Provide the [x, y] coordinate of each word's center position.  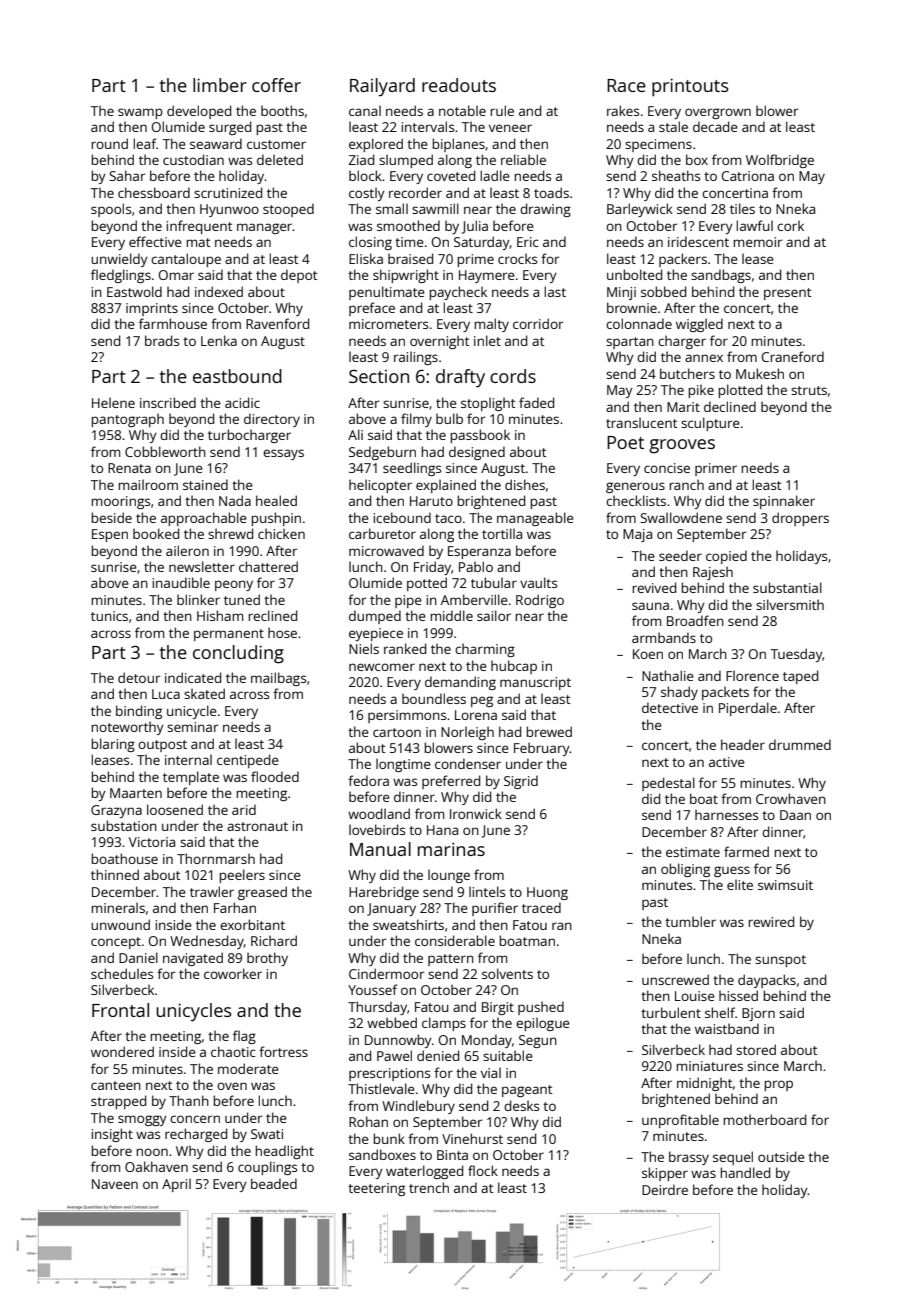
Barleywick [640, 210]
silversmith [790, 604]
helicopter [380, 486]
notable [462, 110]
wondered [122, 1051]
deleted [280, 159]
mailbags [278, 679]
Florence [752, 675]
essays [283, 454]
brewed [549, 731]
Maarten [136, 793]
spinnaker [784, 502]
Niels [364, 648]
